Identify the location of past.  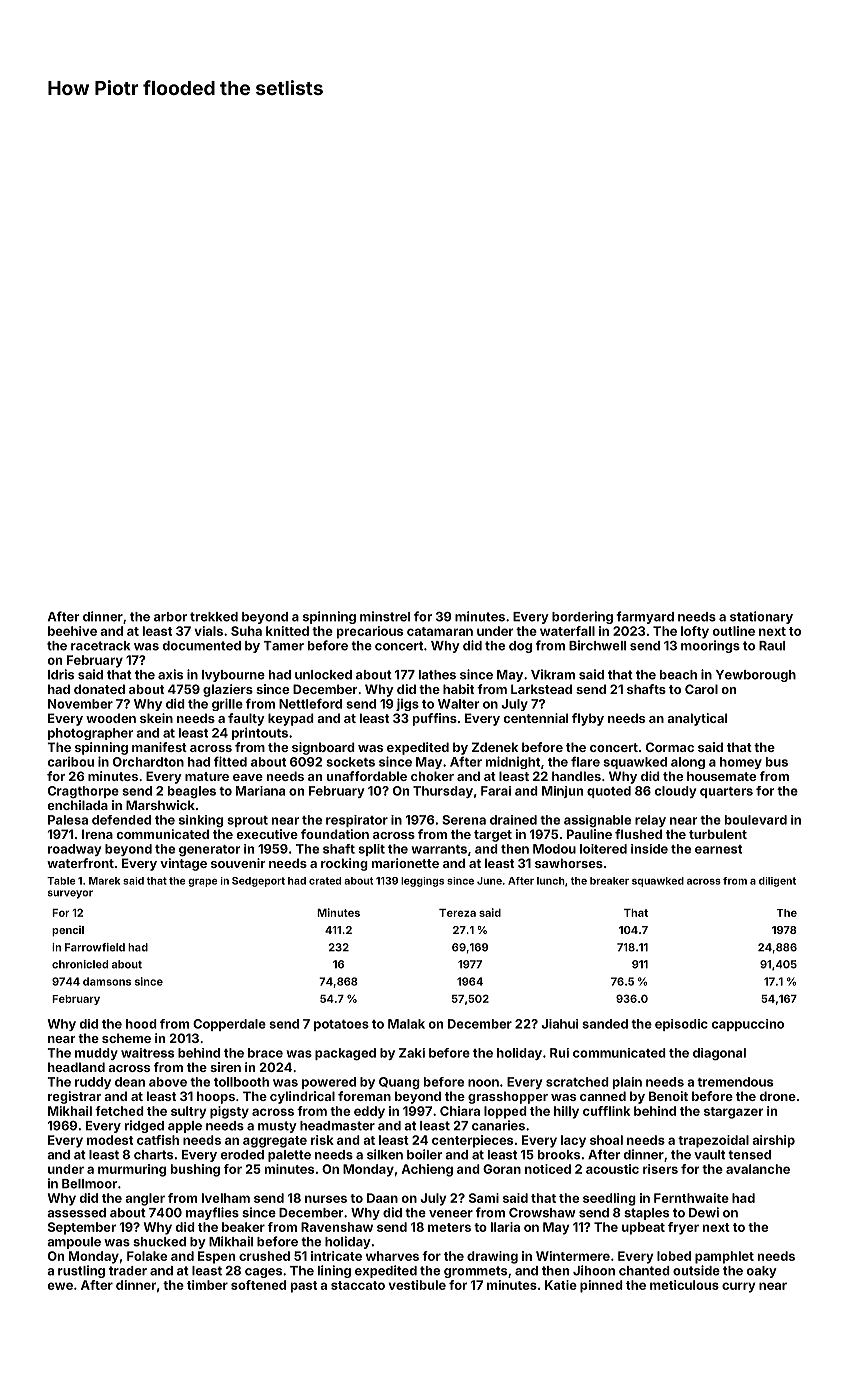
(304, 1287).
